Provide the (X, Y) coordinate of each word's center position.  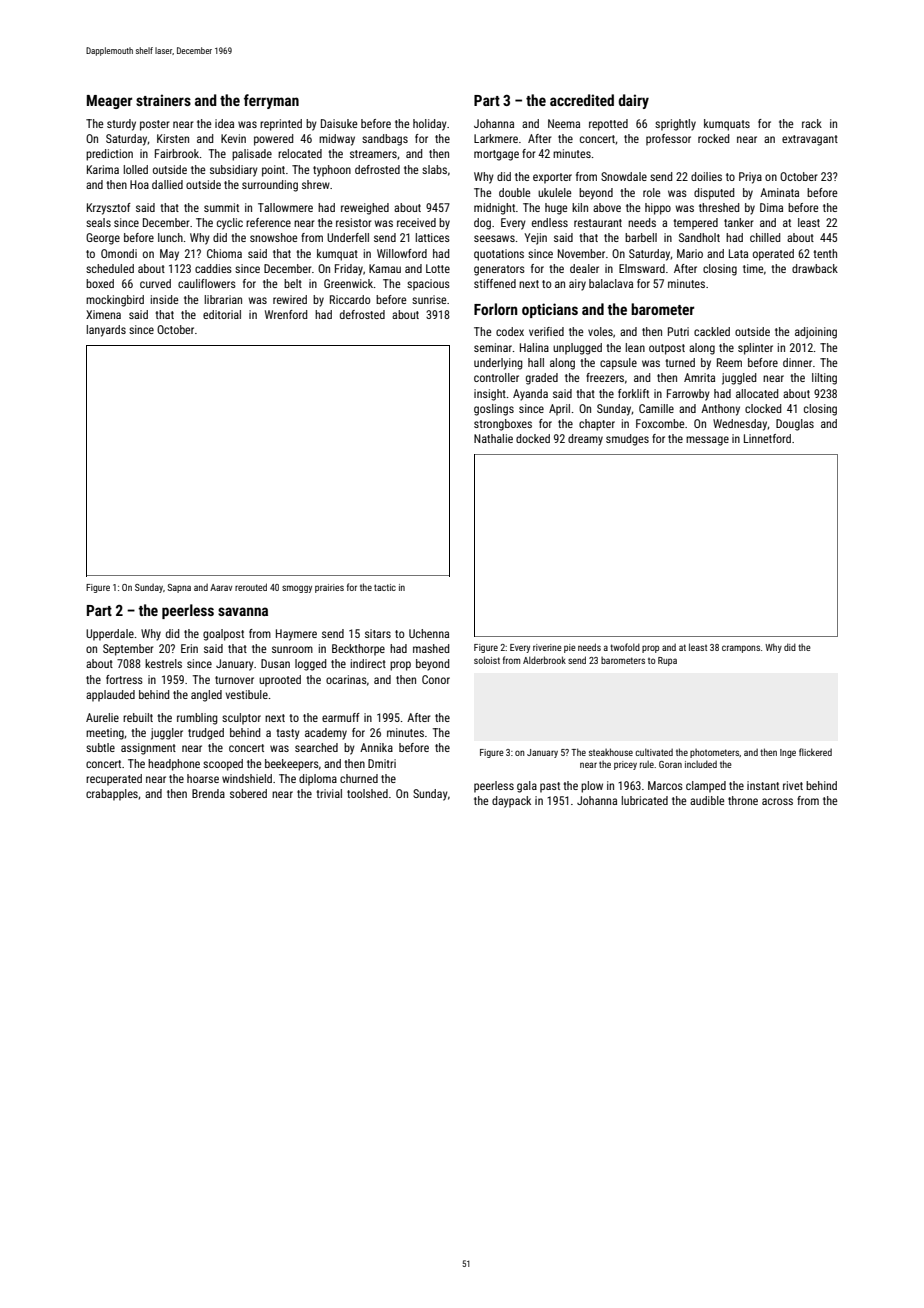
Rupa (667, 661)
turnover (234, 680)
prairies (329, 588)
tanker (739, 222)
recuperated (114, 780)
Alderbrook (544, 660)
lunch (170, 237)
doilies (706, 176)
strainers (163, 100)
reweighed (365, 209)
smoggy (297, 589)
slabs (434, 169)
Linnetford (767, 438)
